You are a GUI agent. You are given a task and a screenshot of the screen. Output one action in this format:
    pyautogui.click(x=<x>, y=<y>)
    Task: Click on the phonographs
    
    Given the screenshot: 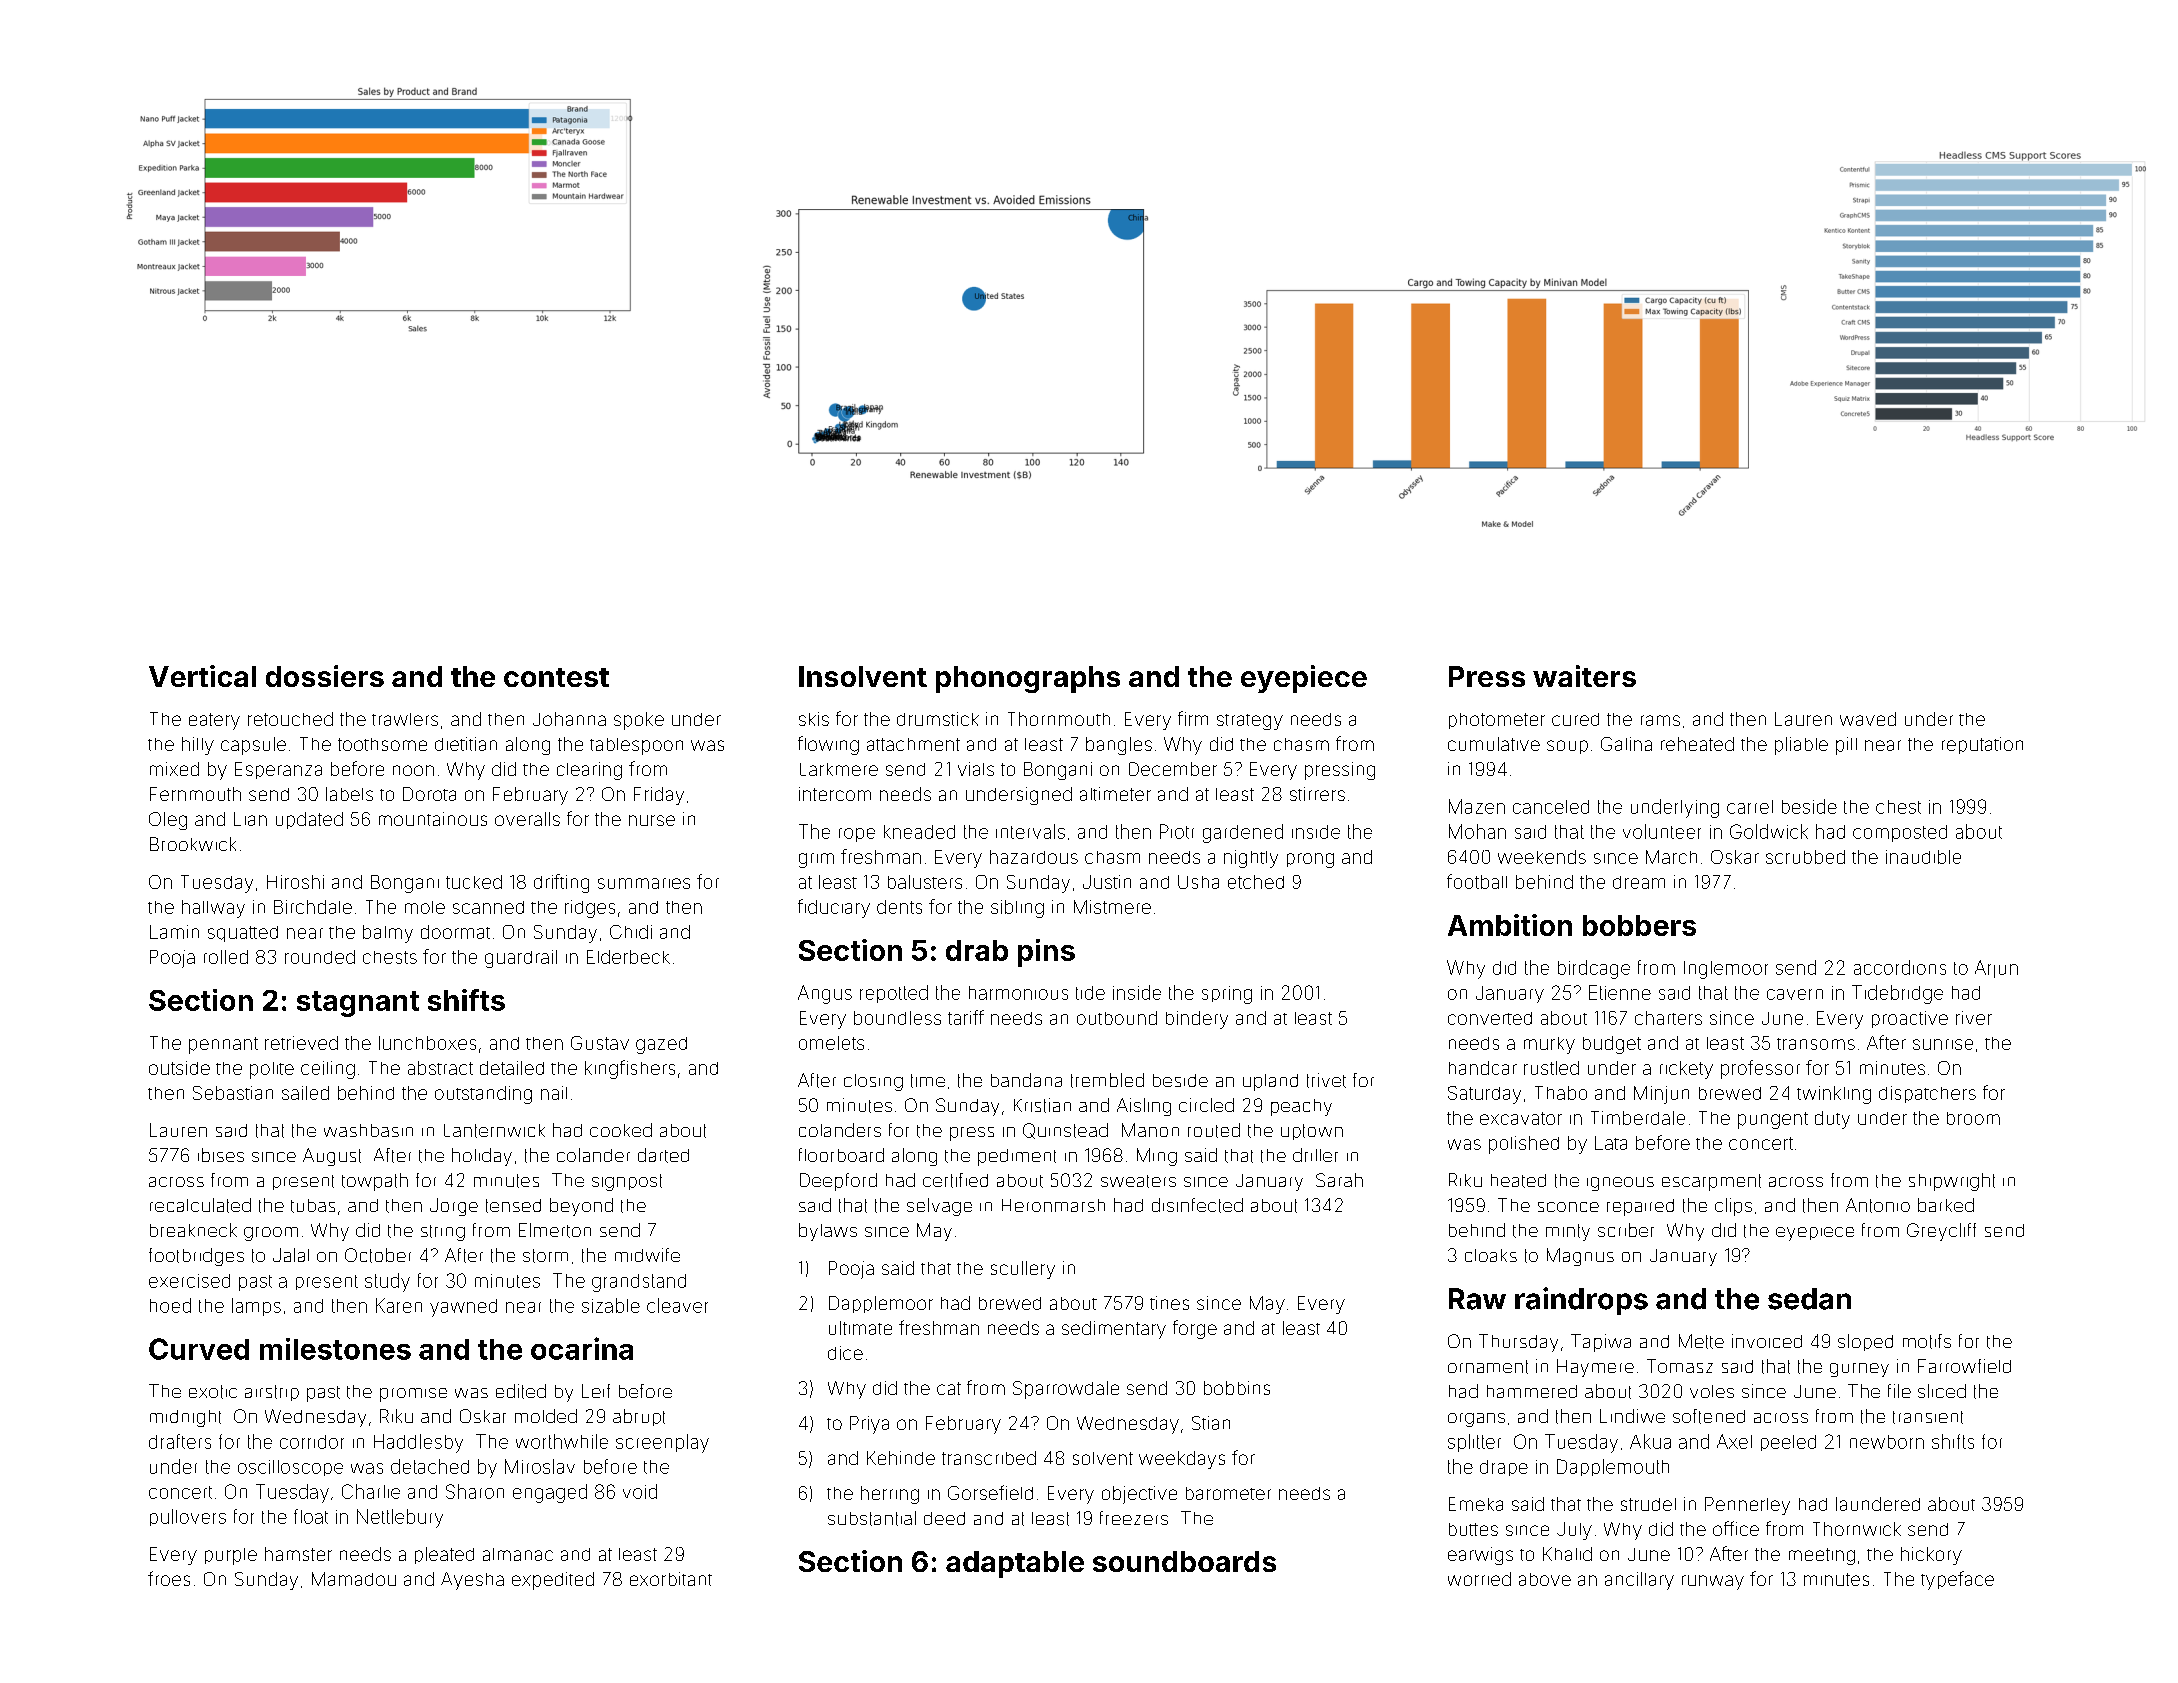 What is the action you would take?
    pyautogui.click(x=1028, y=679)
